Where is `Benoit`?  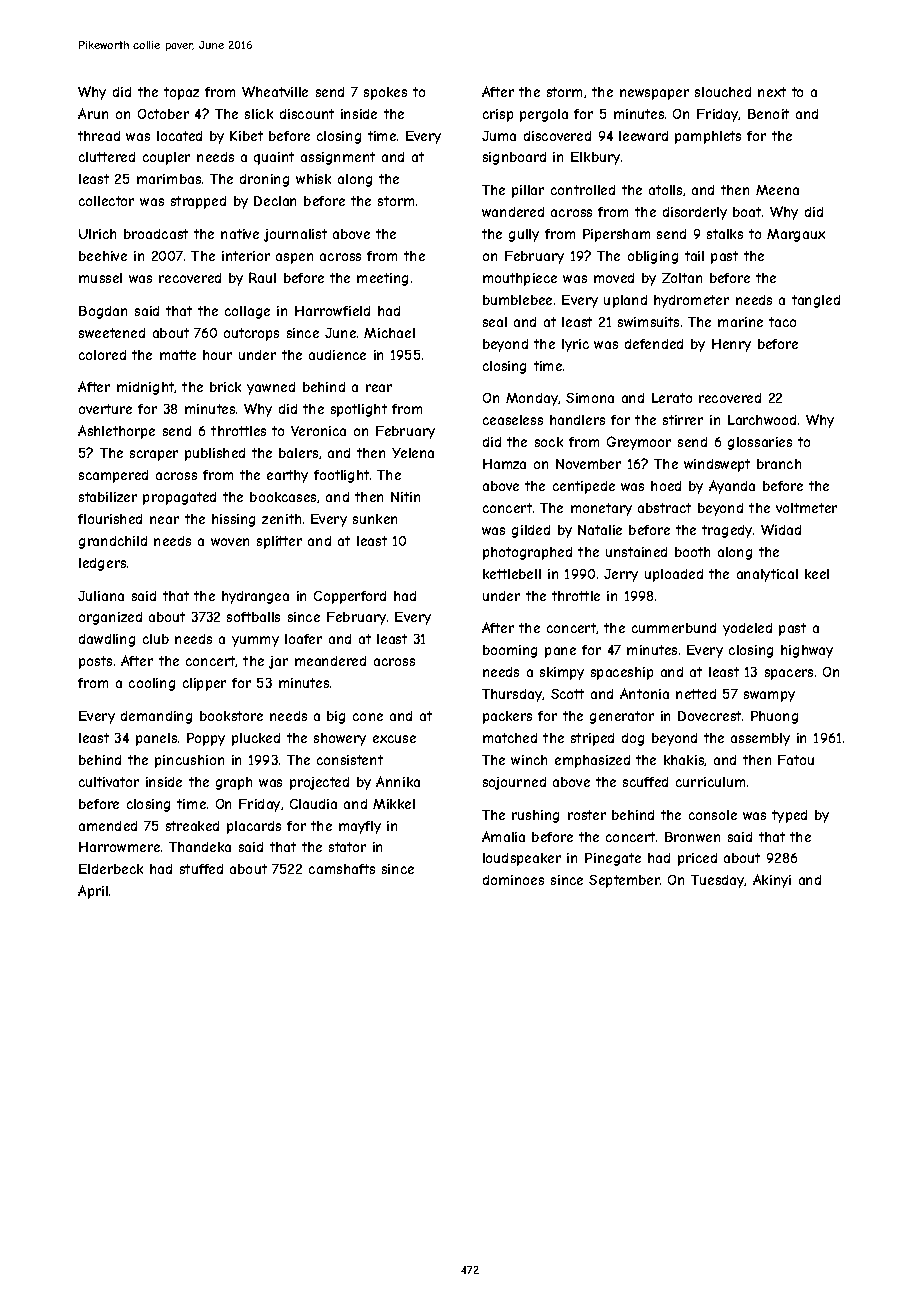
Benoit is located at coordinates (768, 114).
